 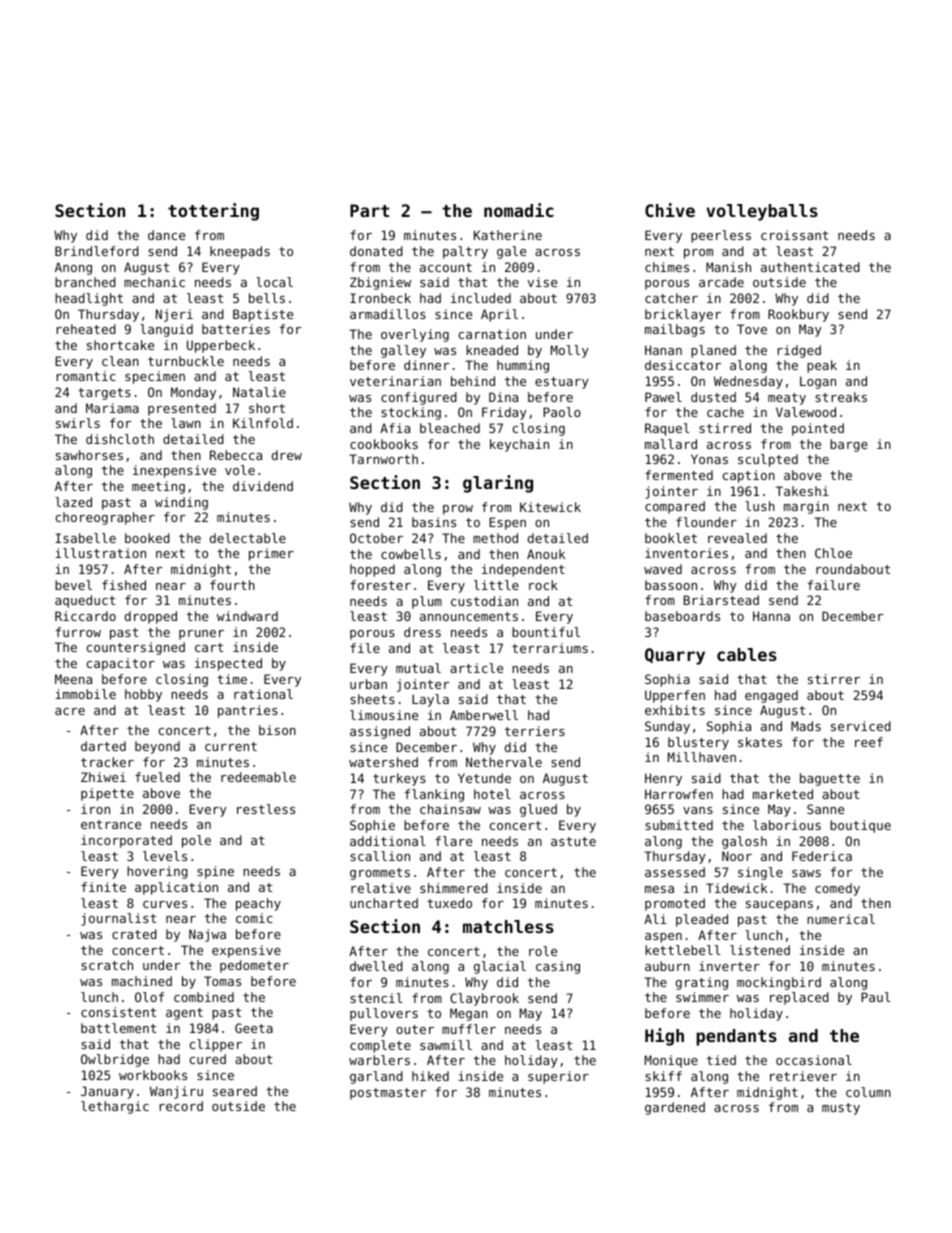 What do you see at coordinates (794, 235) in the screenshot?
I see `croissant` at bounding box center [794, 235].
